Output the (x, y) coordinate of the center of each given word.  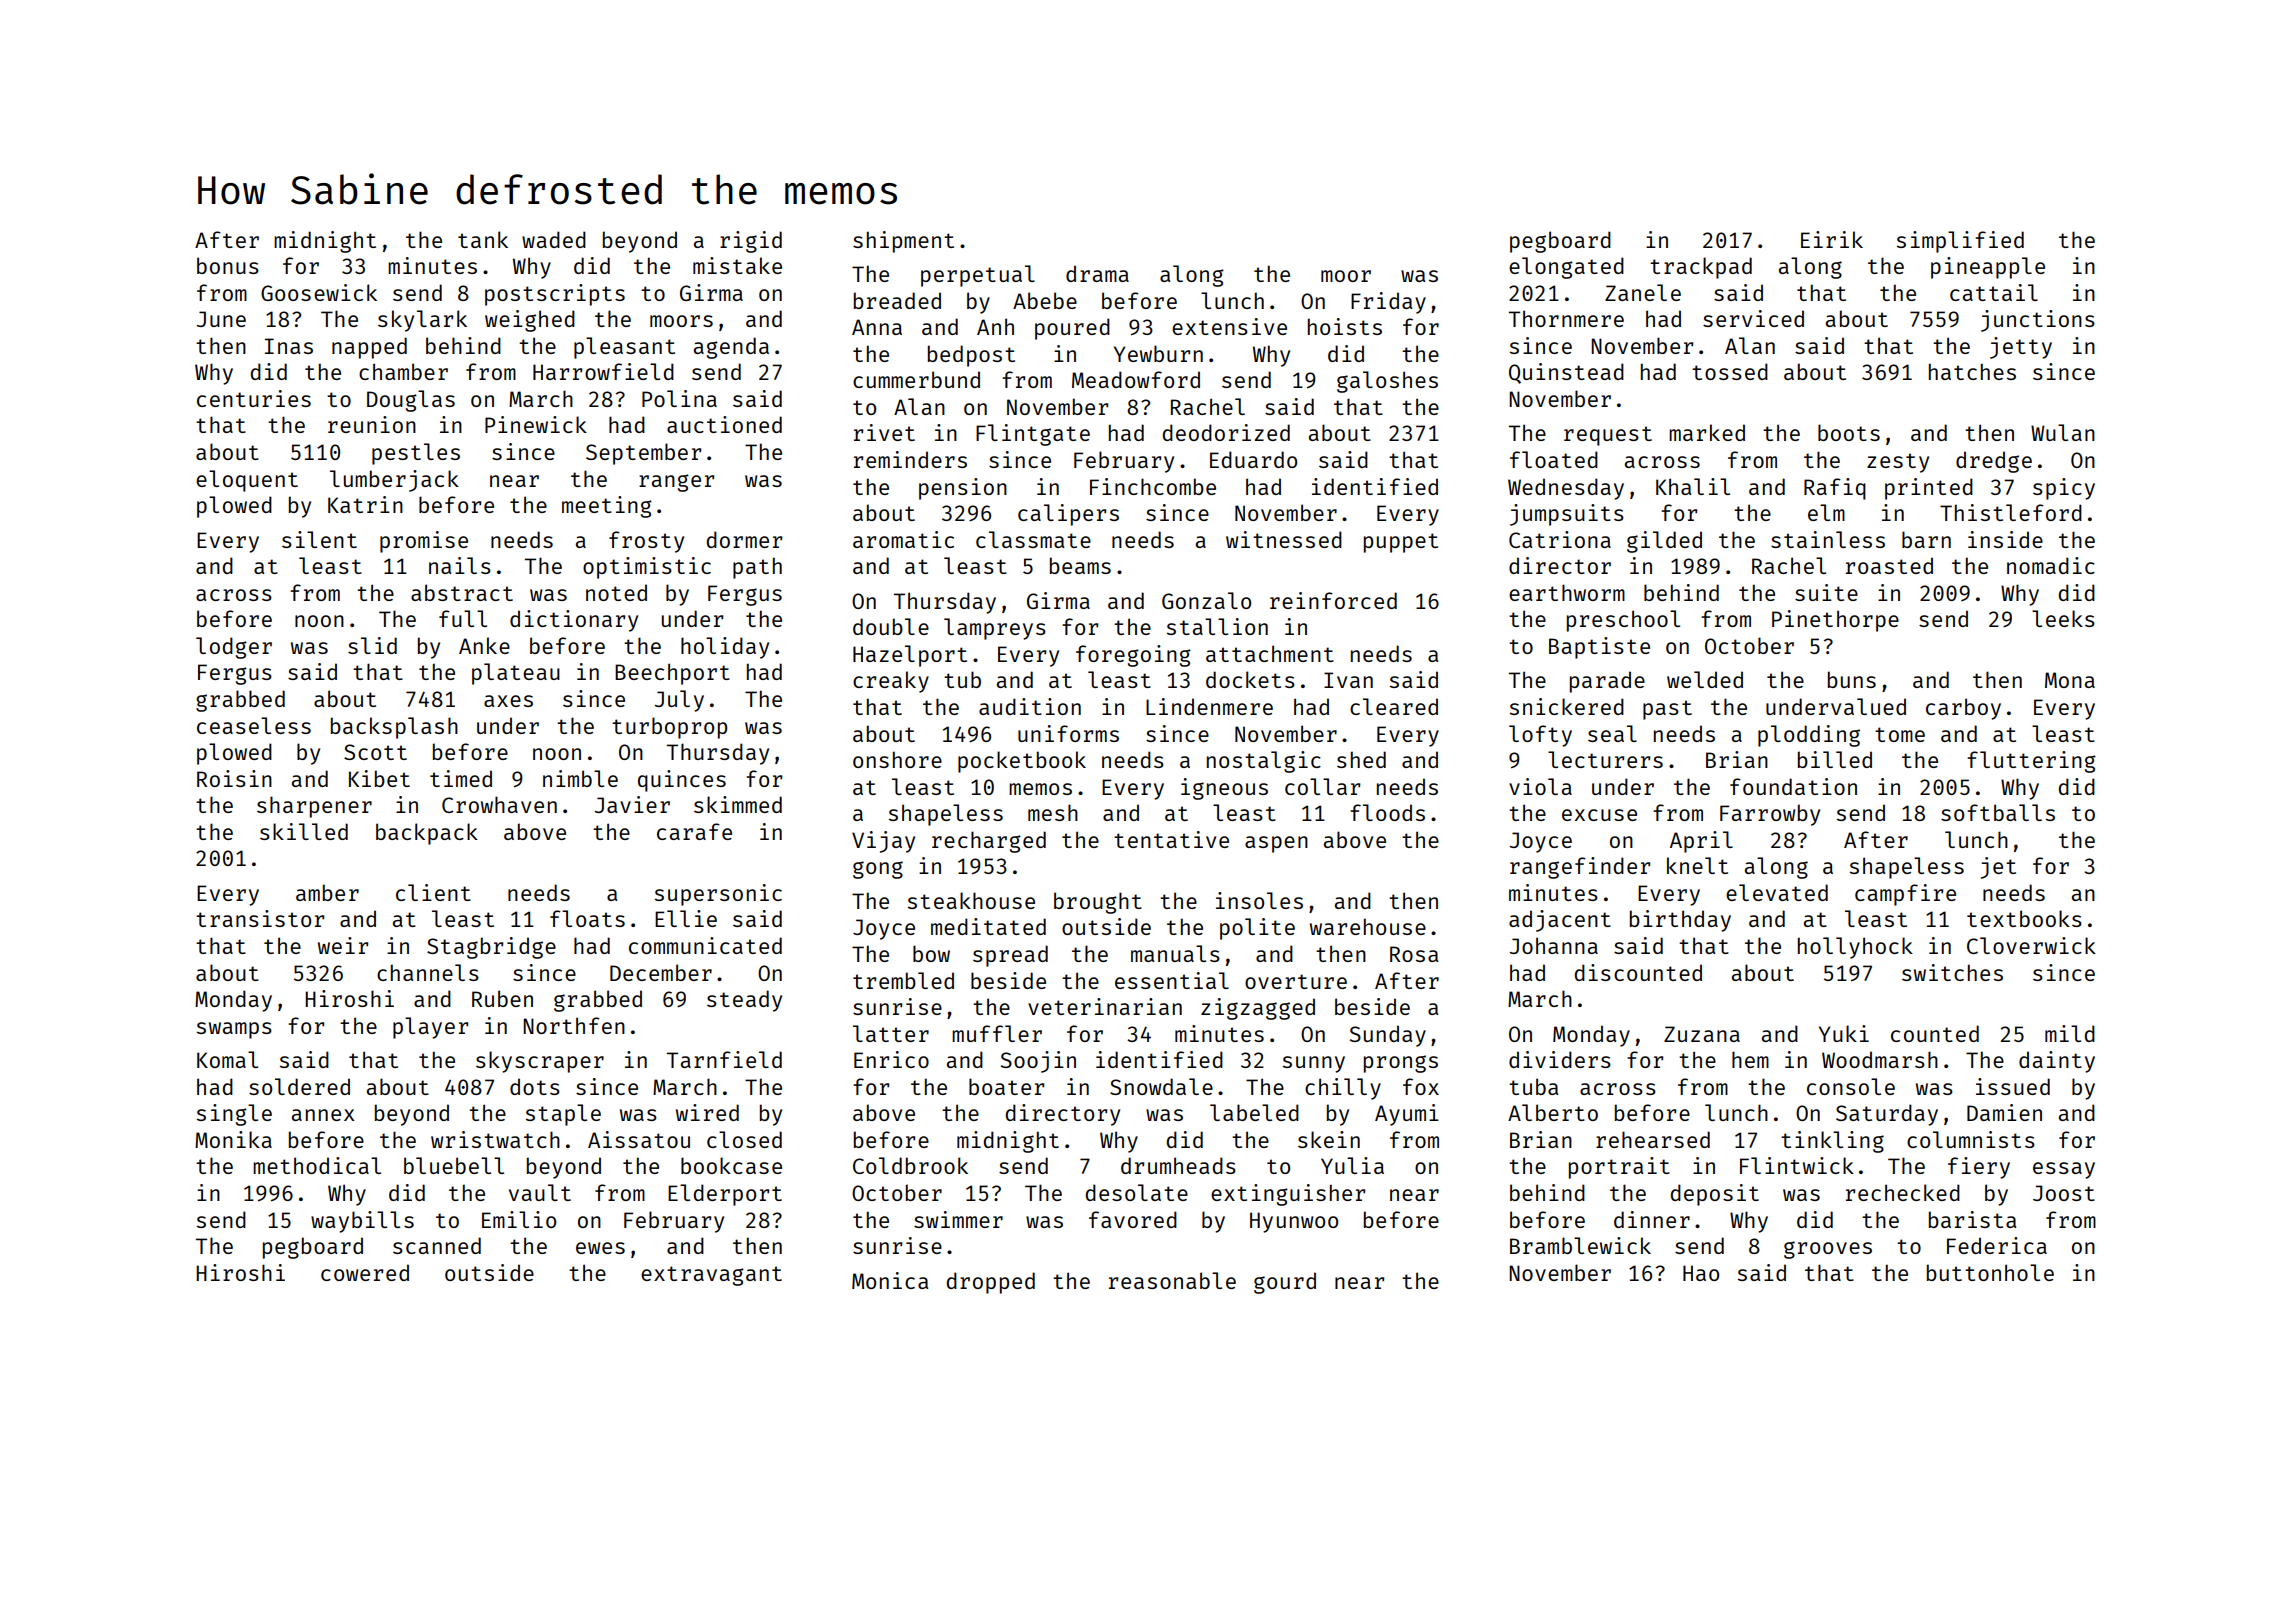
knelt (1697, 865)
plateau (516, 674)
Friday (1388, 303)
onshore (897, 760)
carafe (694, 831)
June (221, 319)
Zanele (1643, 292)
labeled (1254, 1112)
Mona (2070, 680)
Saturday (1887, 1115)
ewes (600, 1248)
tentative (1171, 839)
